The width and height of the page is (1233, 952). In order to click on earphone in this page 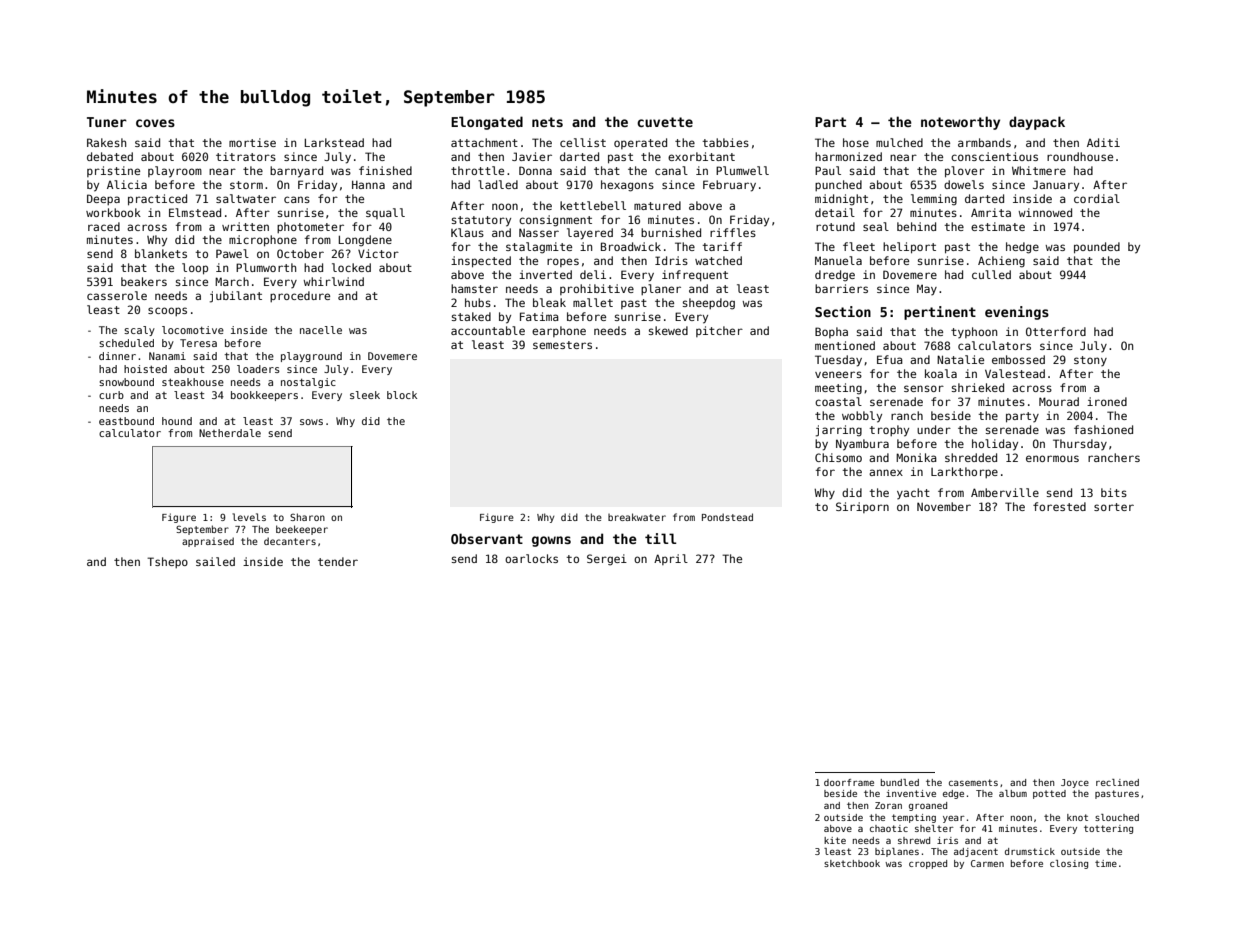, I will do `click(559, 331)`.
